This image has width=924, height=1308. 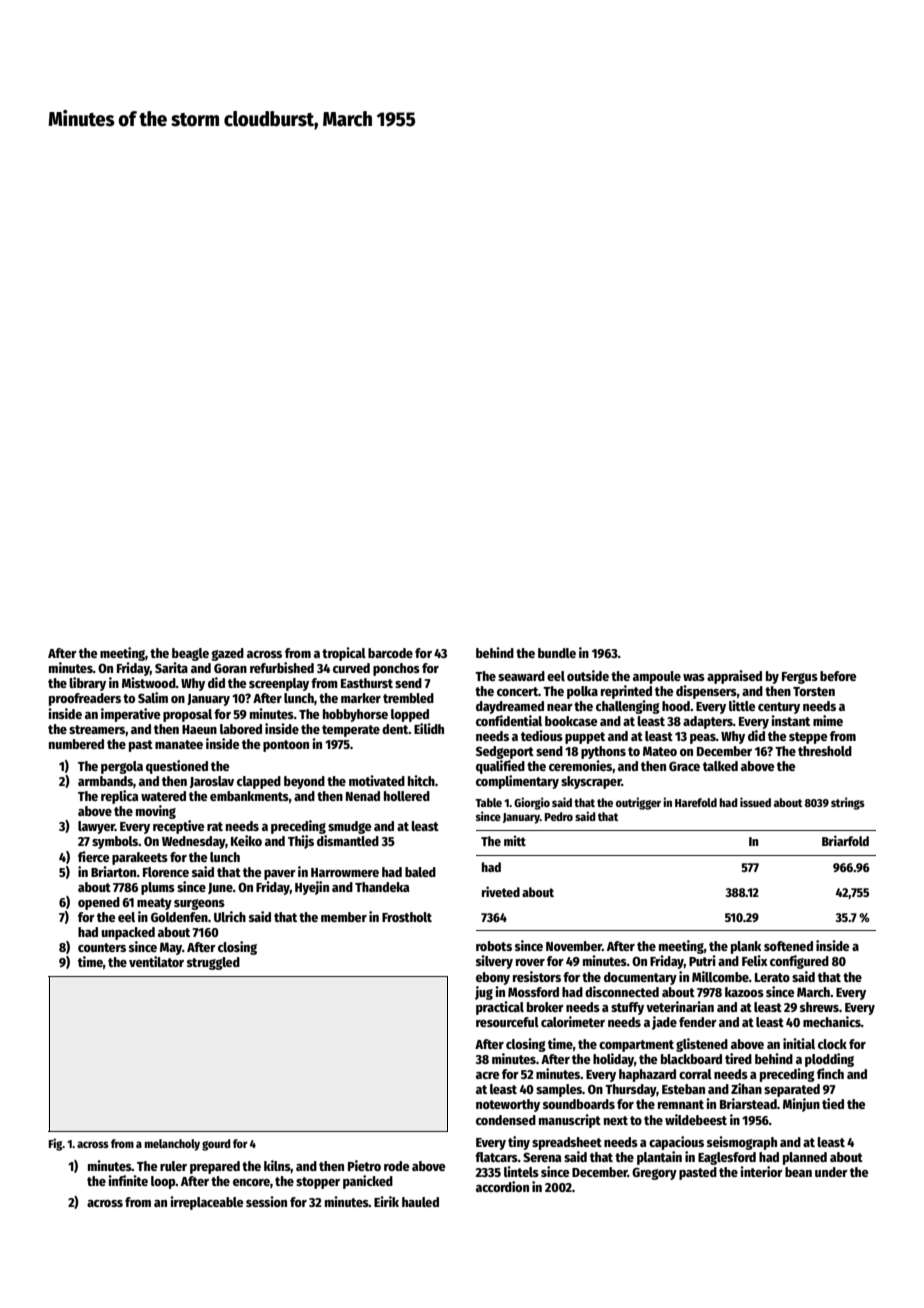 I want to click on skyscraper, so click(x=591, y=782).
